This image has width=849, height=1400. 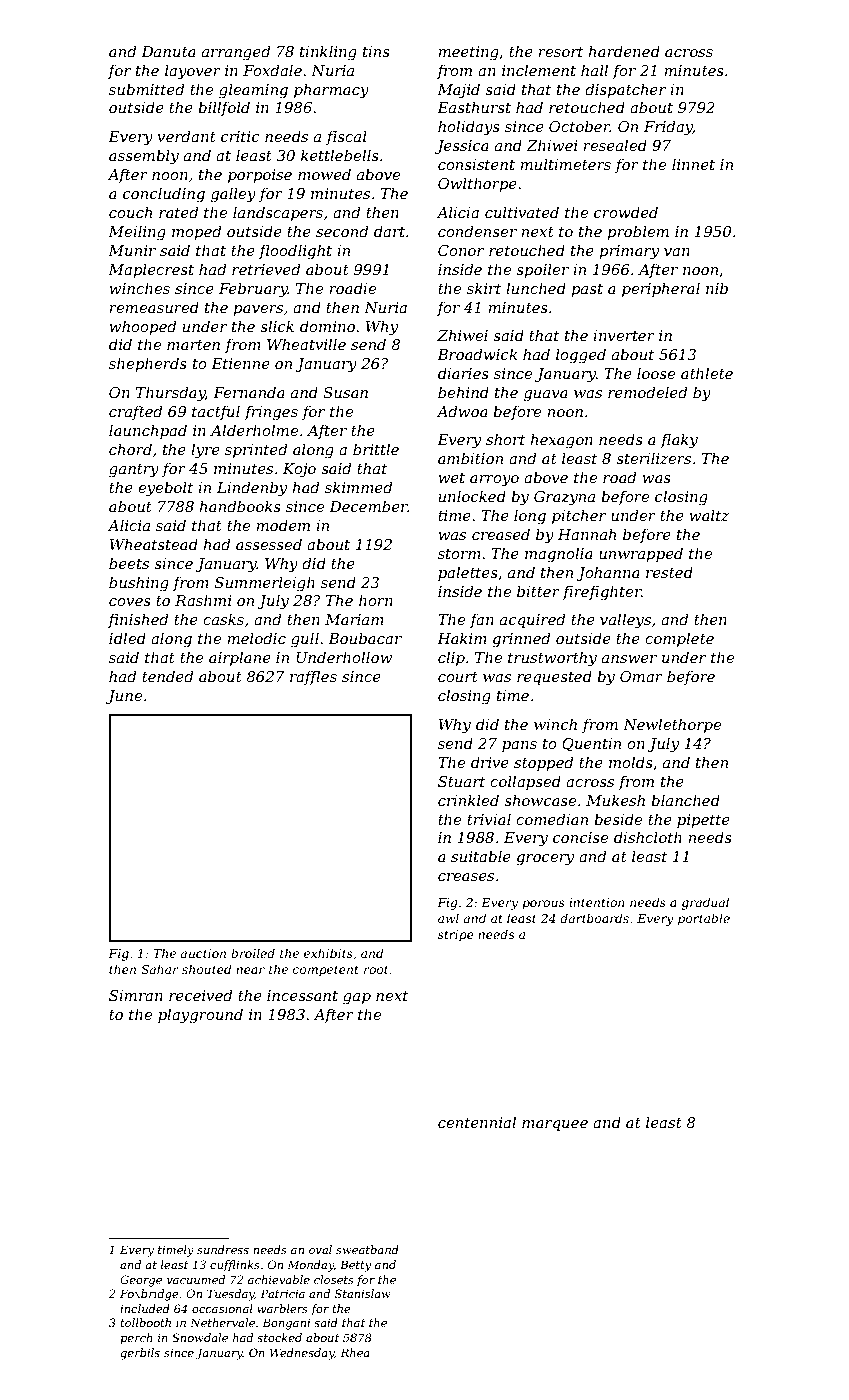 What do you see at coordinates (458, 91) in the image?
I see `Majid` at bounding box center [458, 91].
